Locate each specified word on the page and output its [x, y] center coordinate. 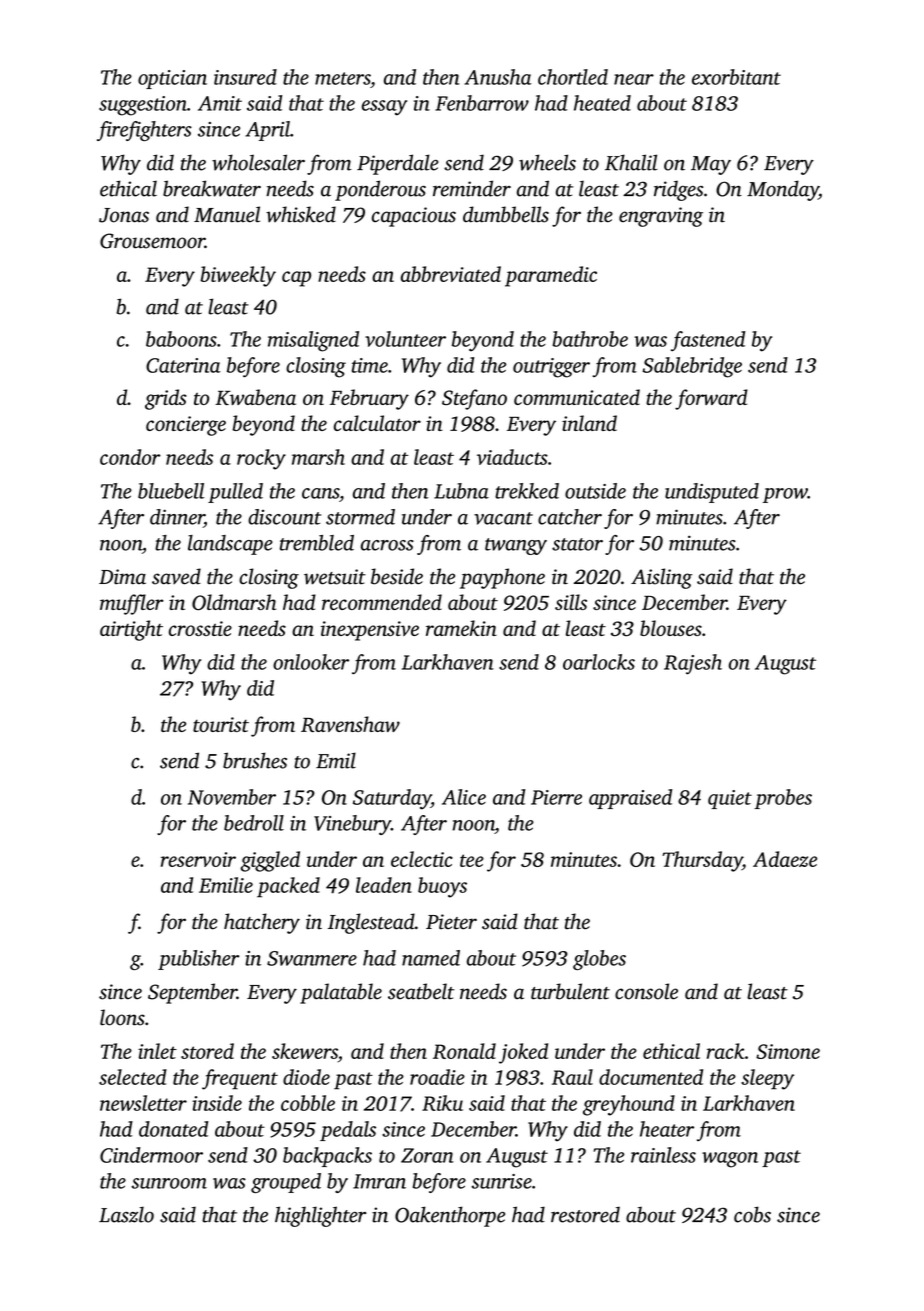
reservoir [198, 859]
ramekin [461, 628]
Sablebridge [692, 367]
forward [711, 399]
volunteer [405, 339]
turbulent [570, 991]
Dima [122, 577]
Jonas [124, 215]
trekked [527, 491]
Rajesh [693, 664]
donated [173, 1129]
